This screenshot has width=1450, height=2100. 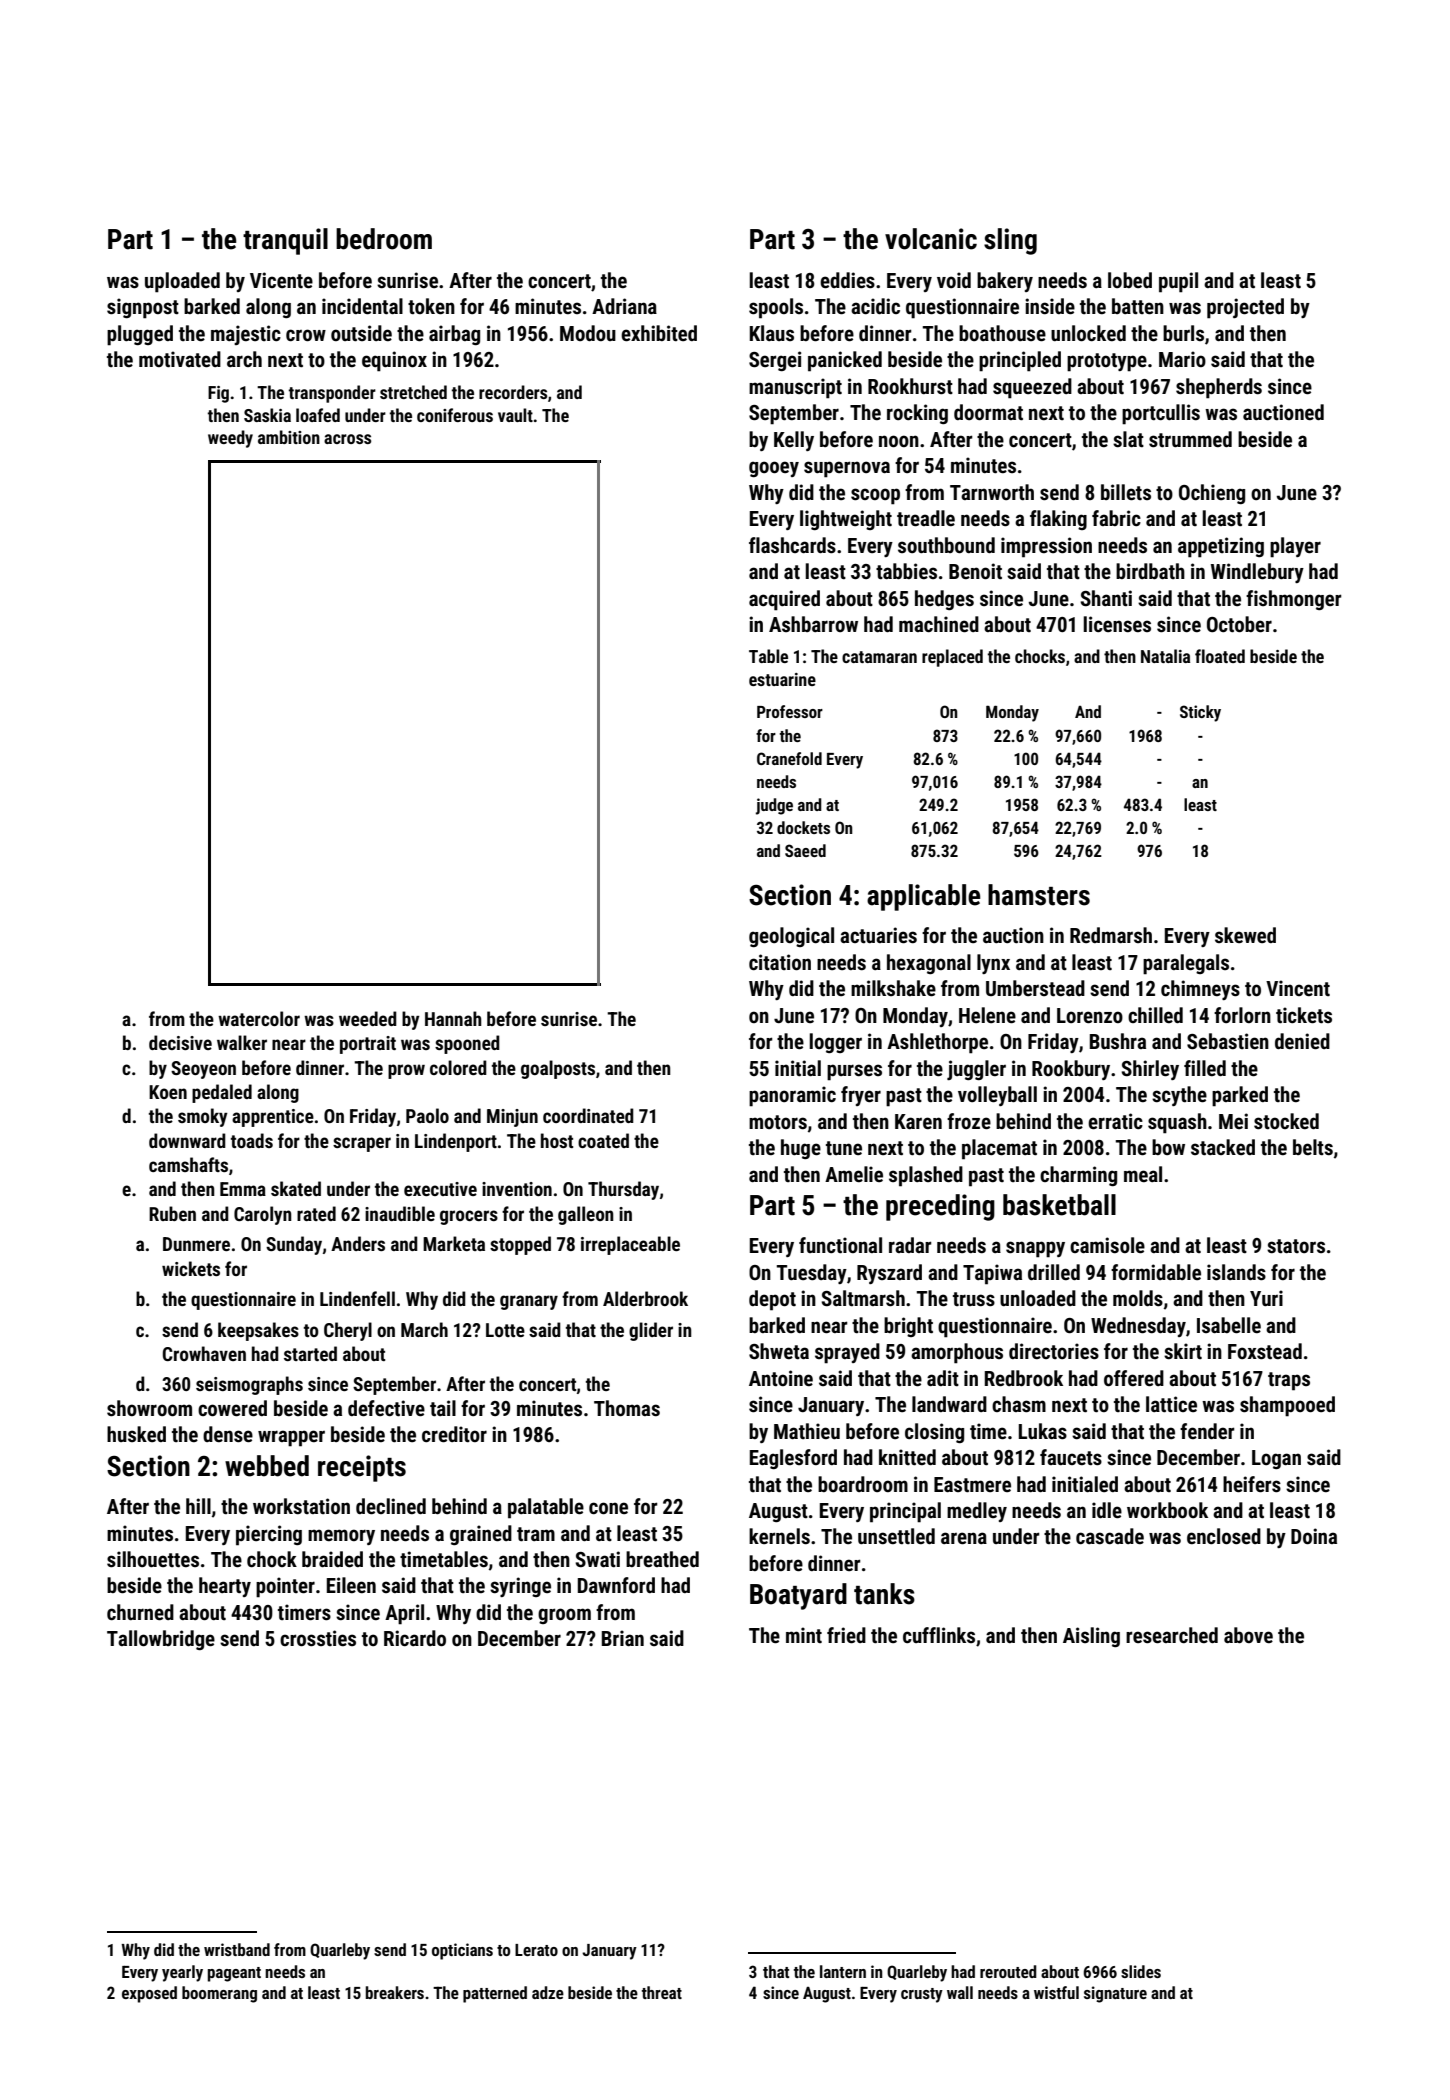 What do you see at coordinates (662, 1992) in the screenshot?
I see `threat` at bounding box center [662, 1992].
